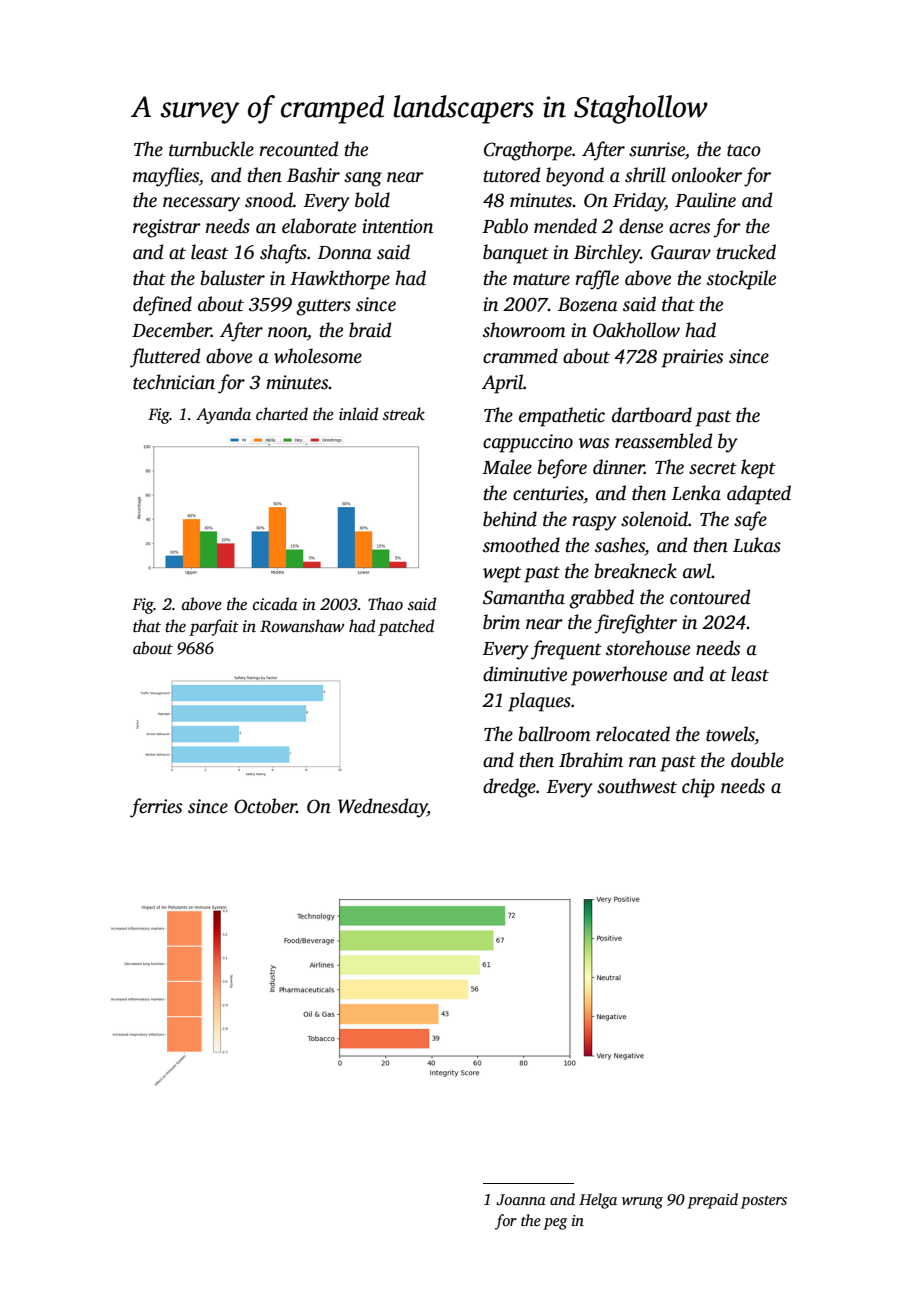 The height and width of the screenshot is (1314, 924). Describe the element at coordinates (548, 493) in the screenshot. I see `centuries` at that location.
